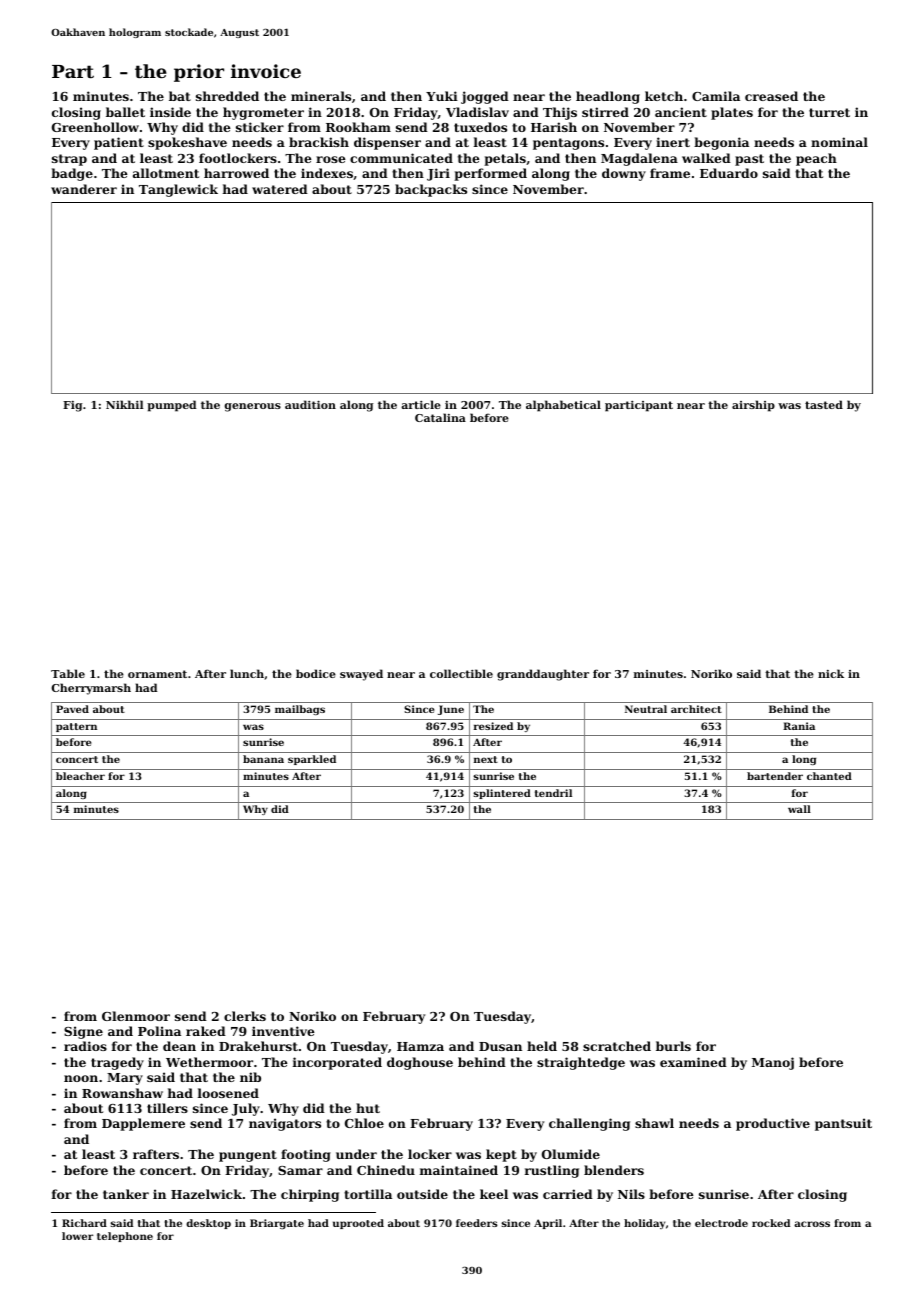  Describe the element at coordinates (126, 1194) in the image. I see `tanker` at that location.
